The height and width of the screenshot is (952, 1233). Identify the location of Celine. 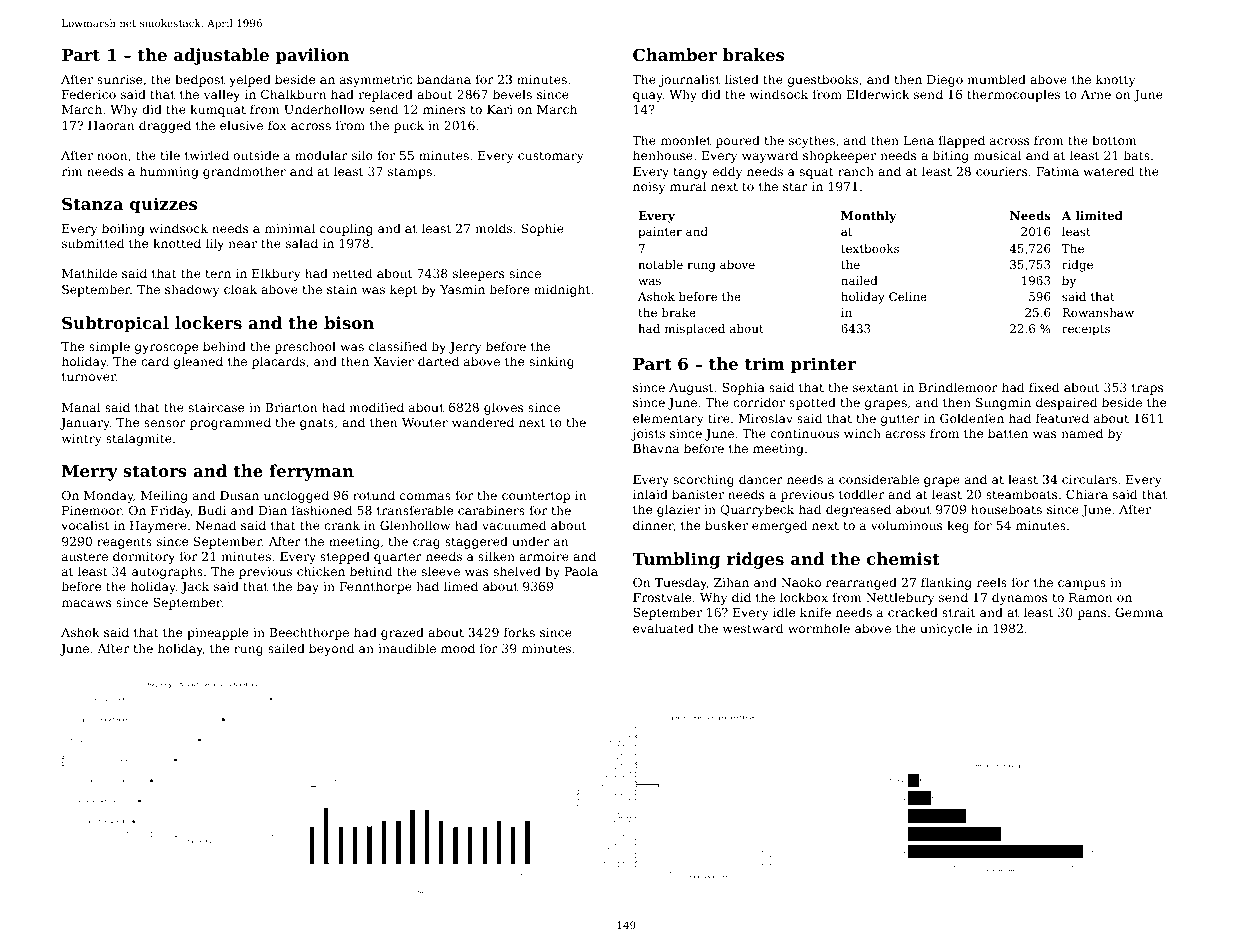
(908, 296).
